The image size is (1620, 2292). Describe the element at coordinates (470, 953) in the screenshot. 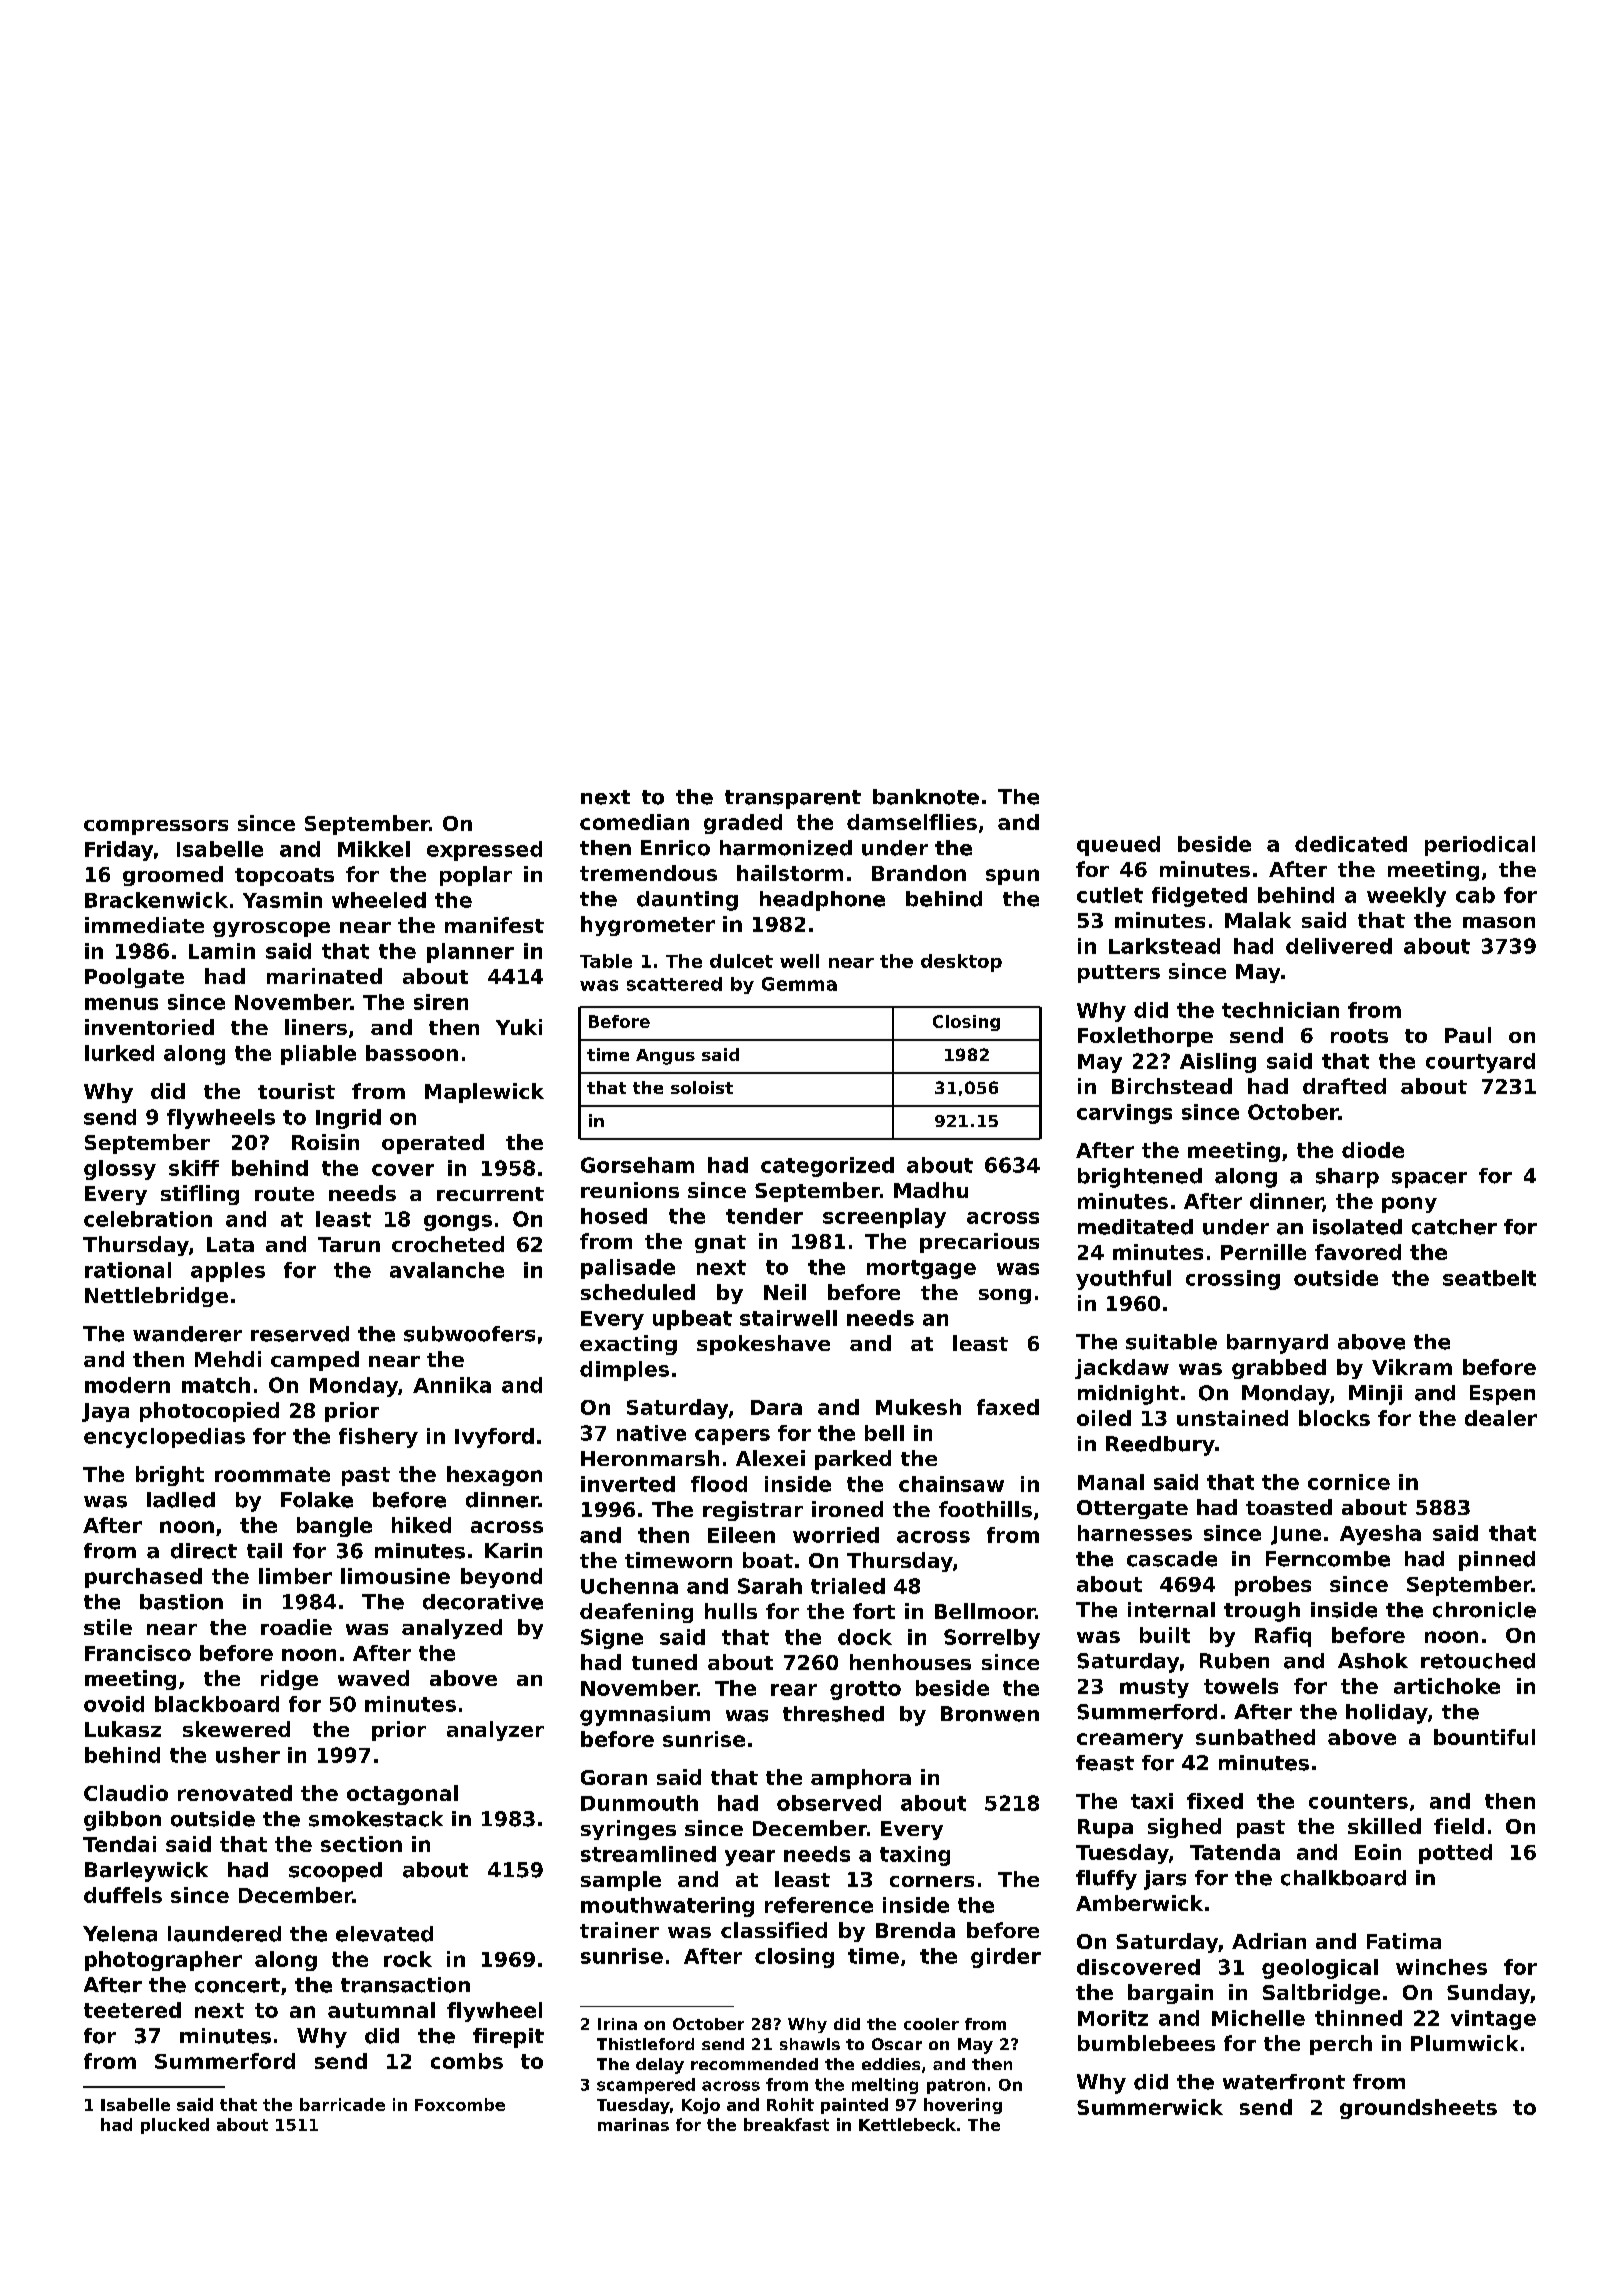

I see `planner` at that location.
